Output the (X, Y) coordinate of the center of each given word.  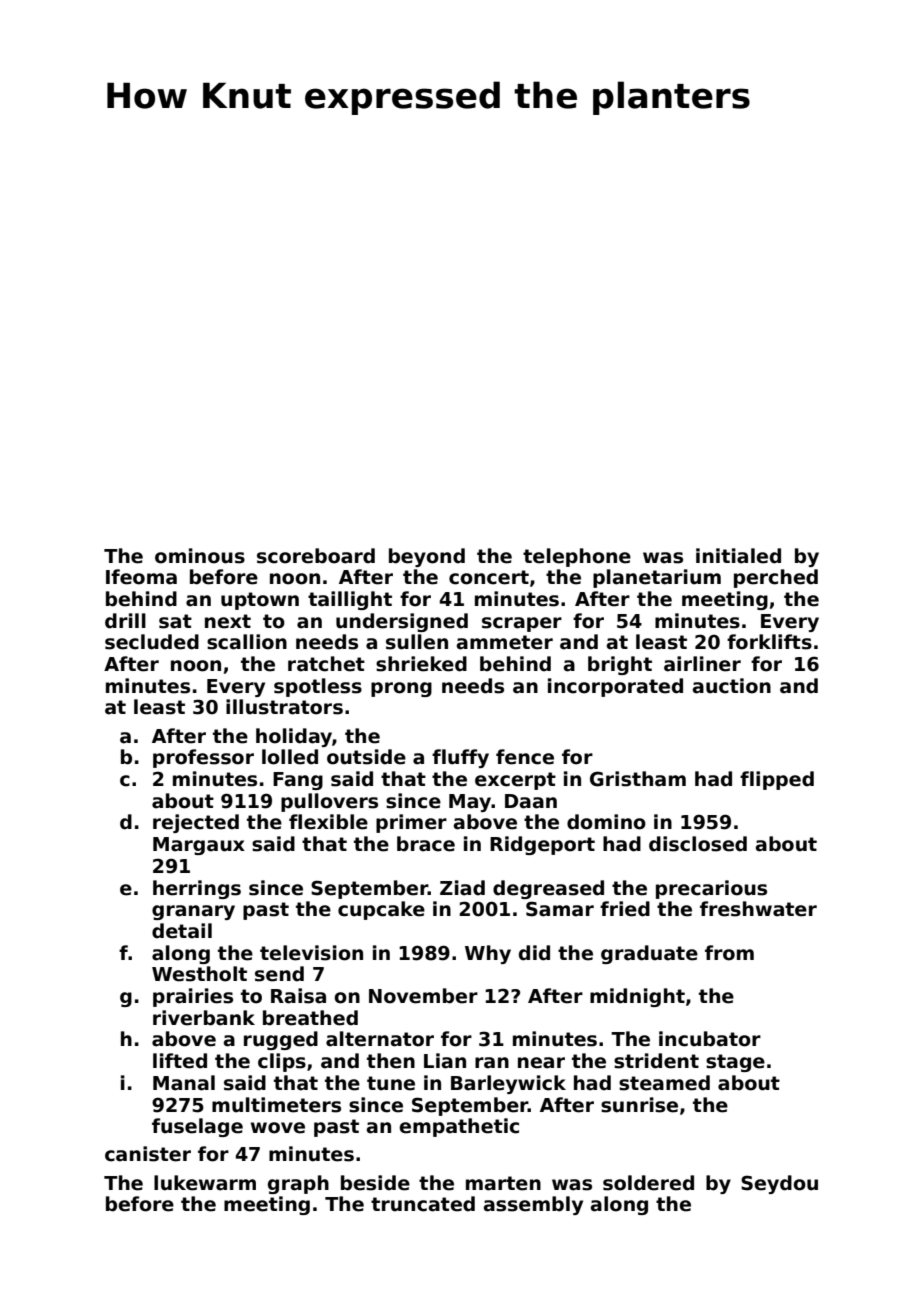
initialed (738, 556)
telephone (577, 557)
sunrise (639, 1105)
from (729, 953)
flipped (777, 780)
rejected (196, 823)
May (470, 803)
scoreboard (316, 556)
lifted (180, 1061)
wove (278, 1128)
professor (203, 758)
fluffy (460, 758)
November (423, 996)
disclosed (698, 844)
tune (391, 1083)
